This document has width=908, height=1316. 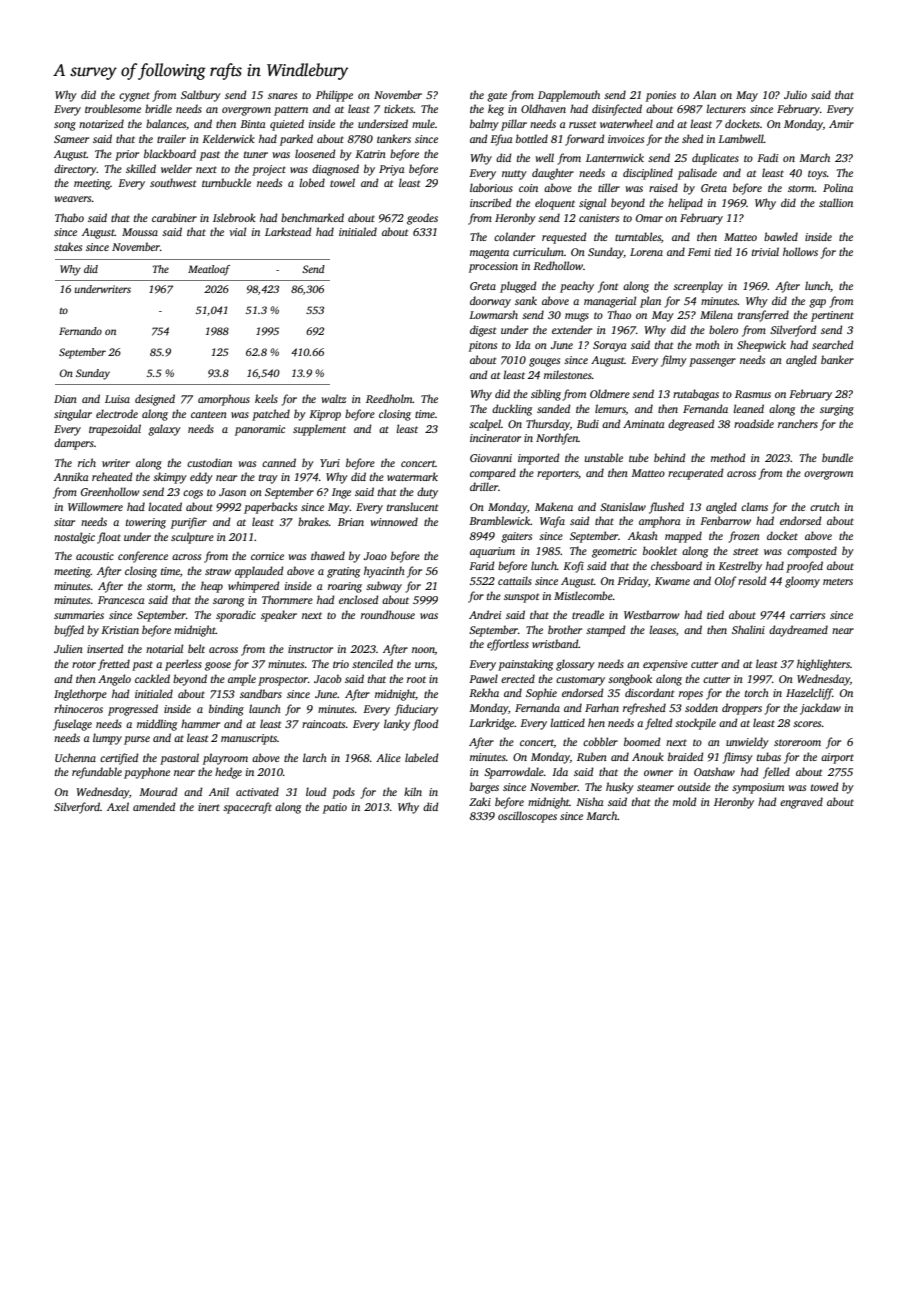 What do you see at coordinates (798, 423) in the document?
I see `ranchers` at bounding box center [798, 423].
